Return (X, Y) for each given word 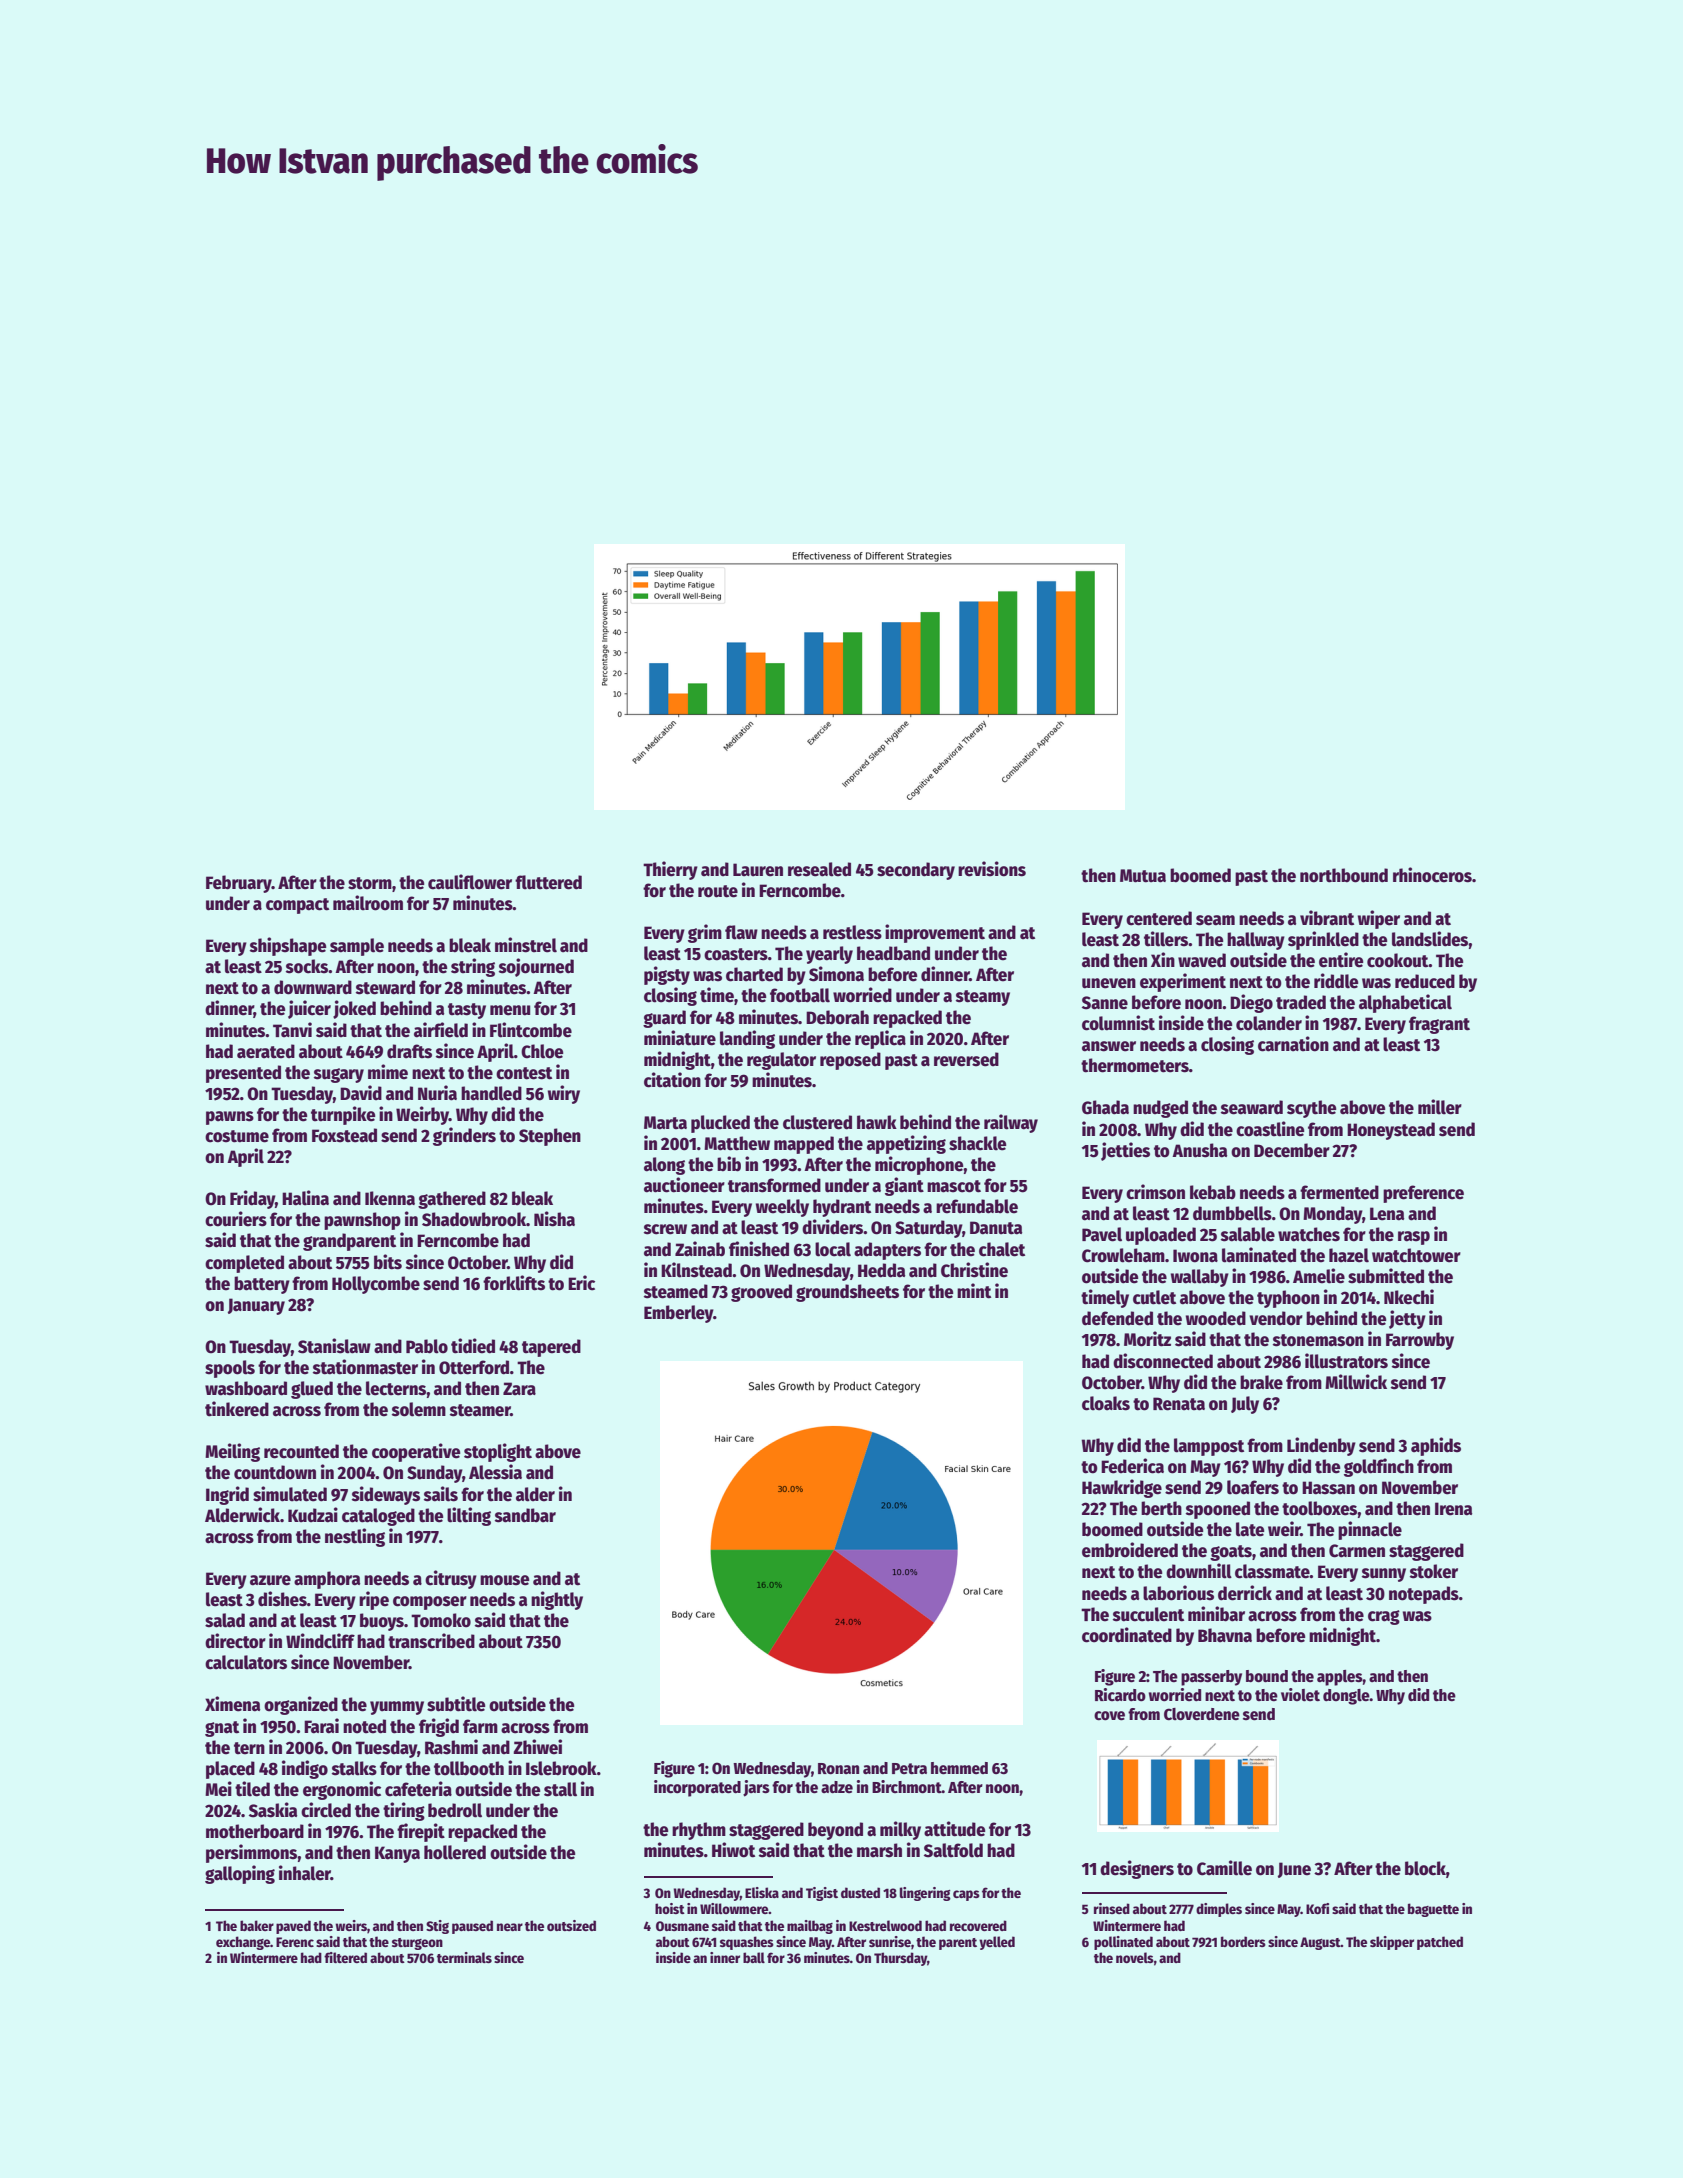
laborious (1178, 1593)
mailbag (810, 1927)
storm (370, 883)
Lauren (758, 870)
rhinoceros (1432, 875)
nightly (557, 1600)
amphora (327, 1580)
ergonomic (342, 1790)
